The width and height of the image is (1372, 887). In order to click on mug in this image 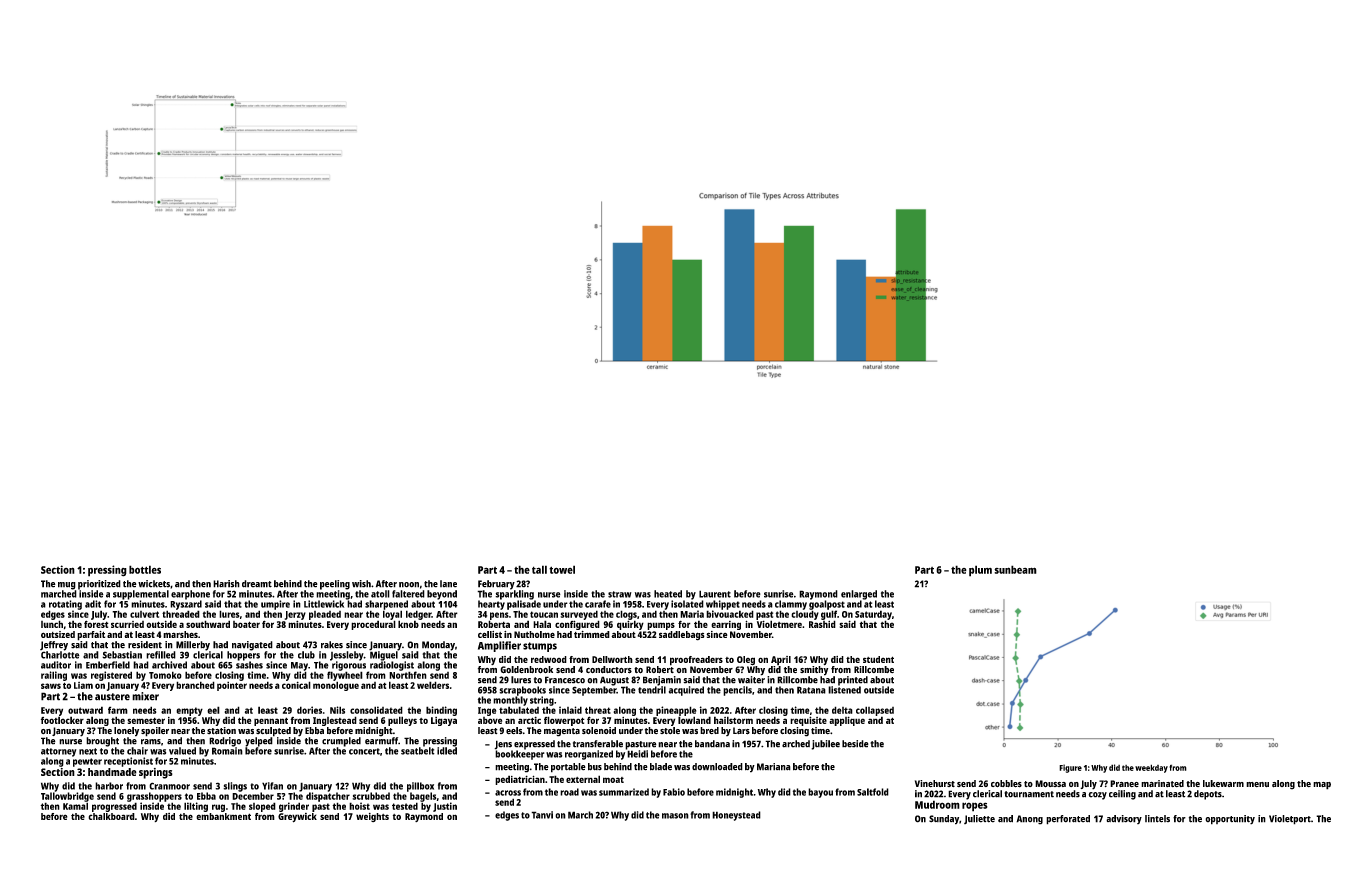, I will do `click(67, 586)`.
